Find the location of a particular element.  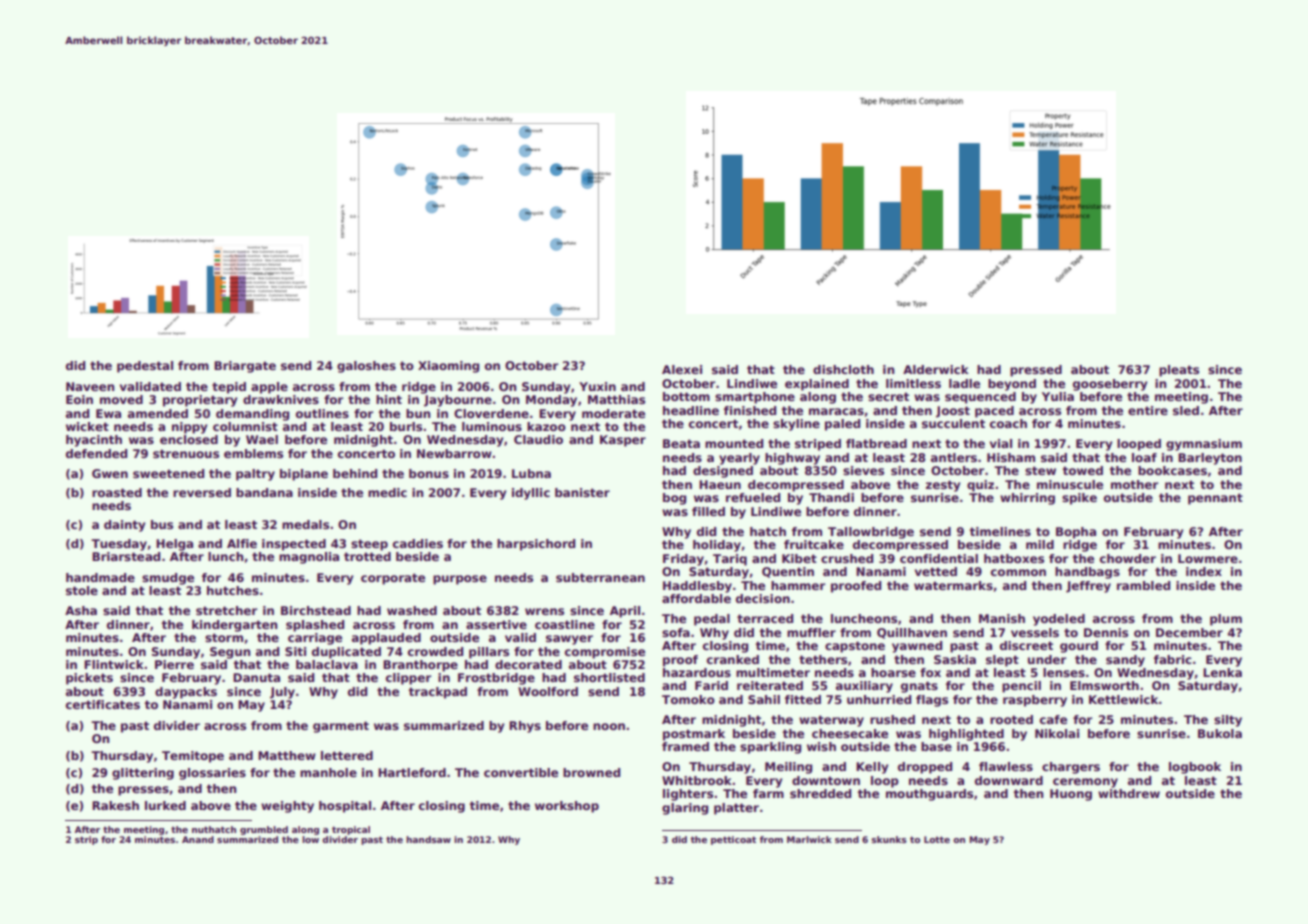

browned is located at coordinates (591, 772).
